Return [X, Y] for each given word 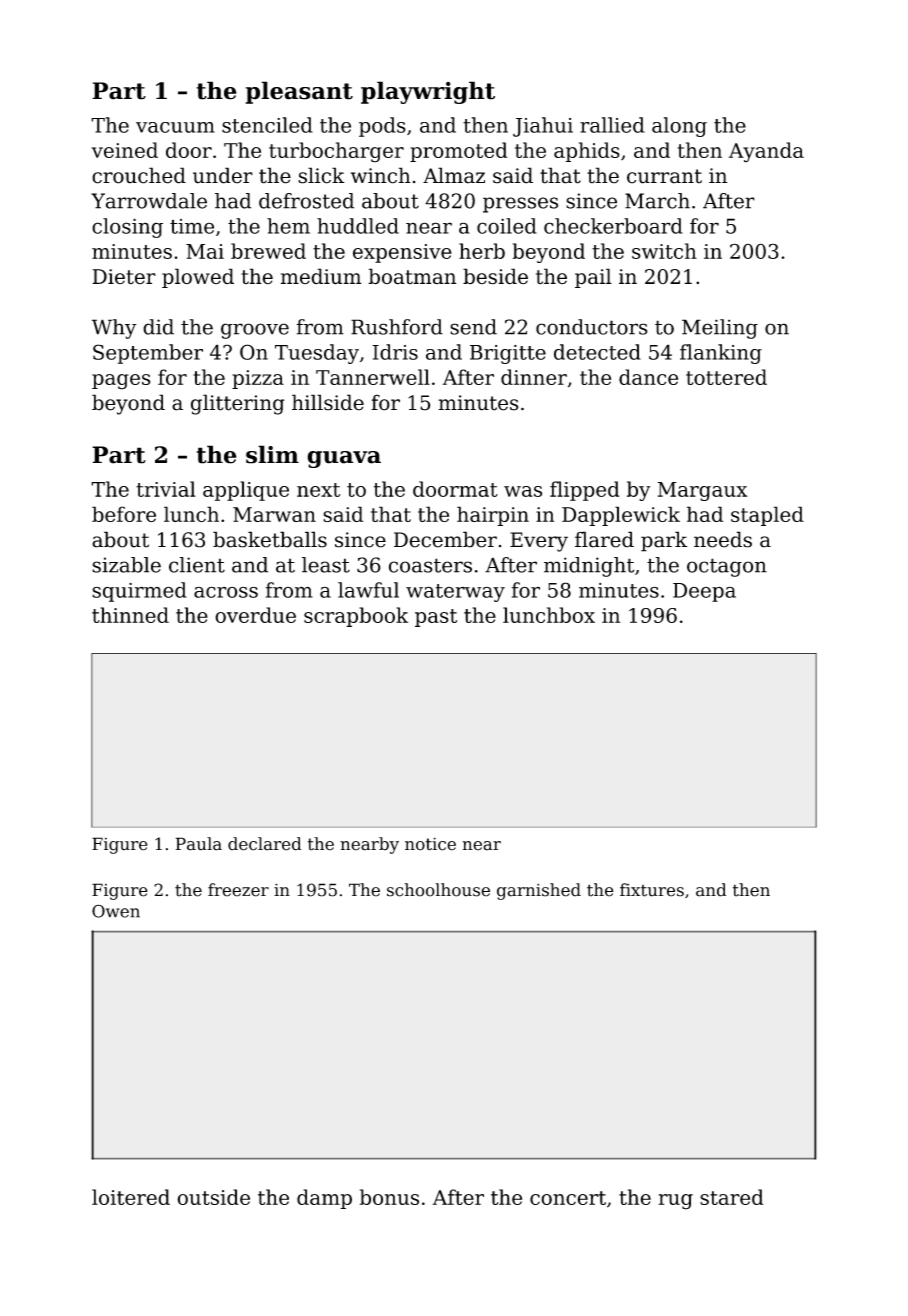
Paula [199, 844]
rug [676, 1202]
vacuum [175, 127]
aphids [587, 152]
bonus [389, 1197]
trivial [165, 489]
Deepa [704, 592]
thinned [130, 615]
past [436, 618]
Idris [395, 352]
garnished [539, 891]
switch [664, 251]
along [679, 127]
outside [213, 1197]
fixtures [652, 890]
